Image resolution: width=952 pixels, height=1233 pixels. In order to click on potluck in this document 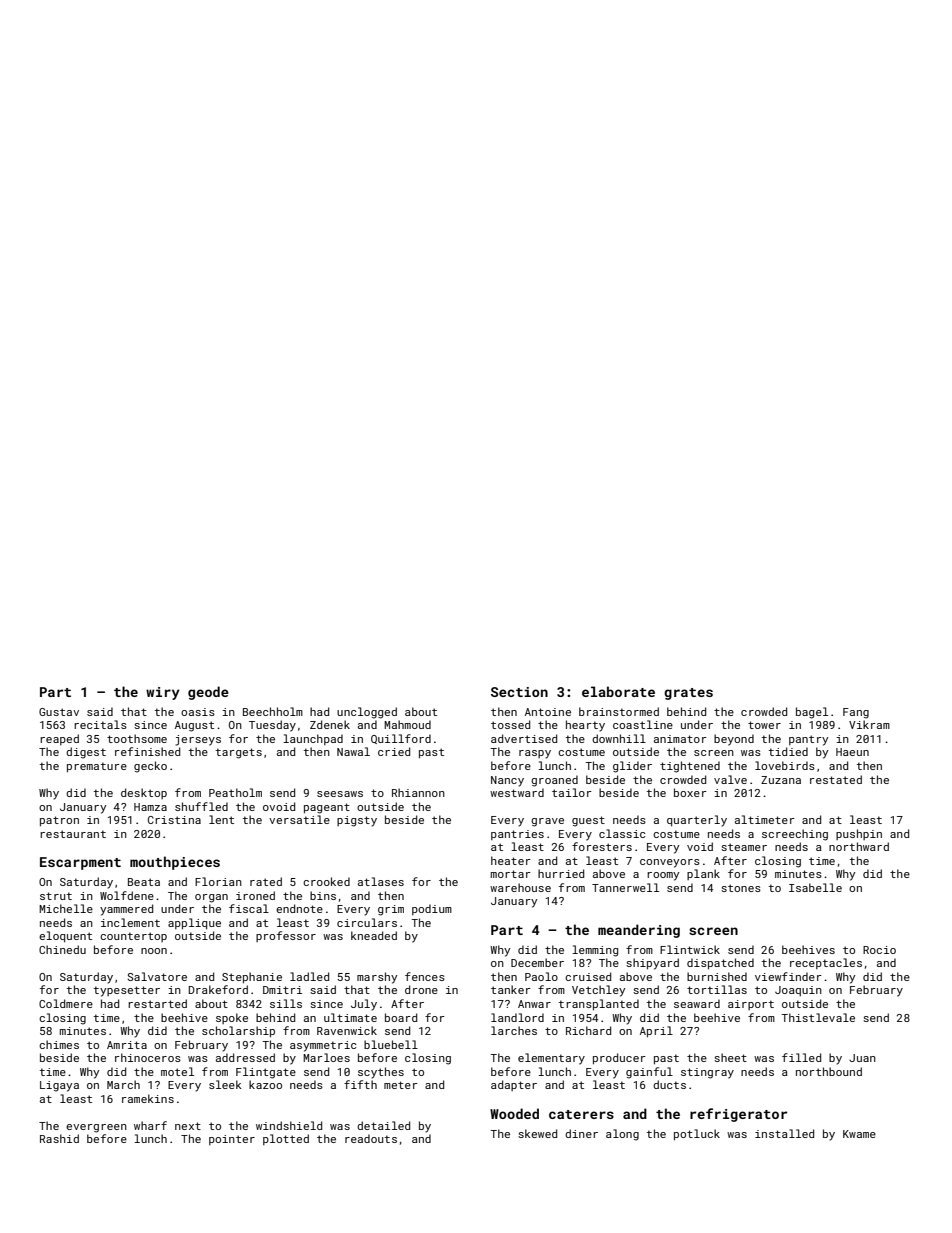, I will do `click(697, 1134)`.
